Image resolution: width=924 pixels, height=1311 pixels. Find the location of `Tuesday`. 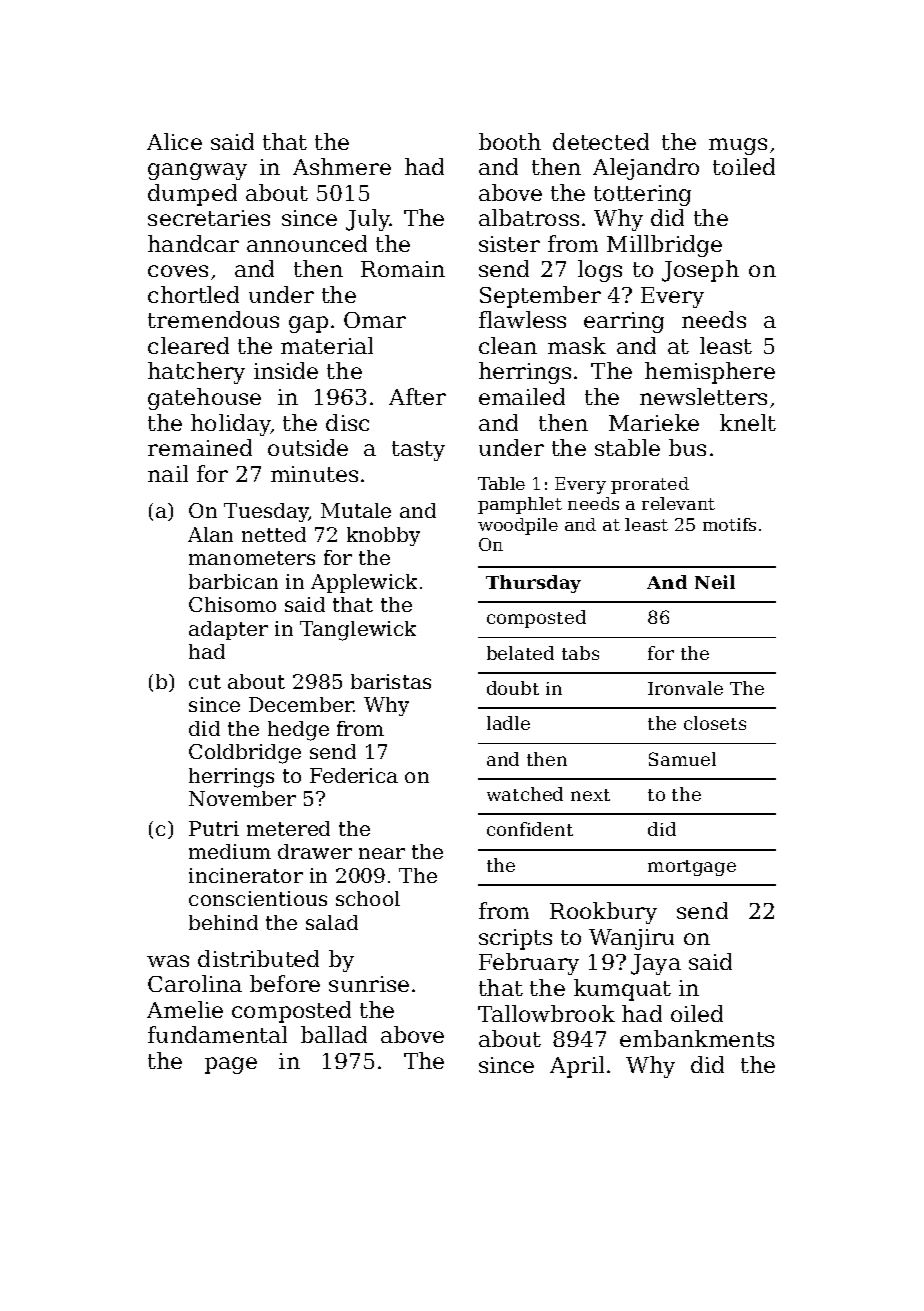

Tuesday is located at coordinates (266, 512).
